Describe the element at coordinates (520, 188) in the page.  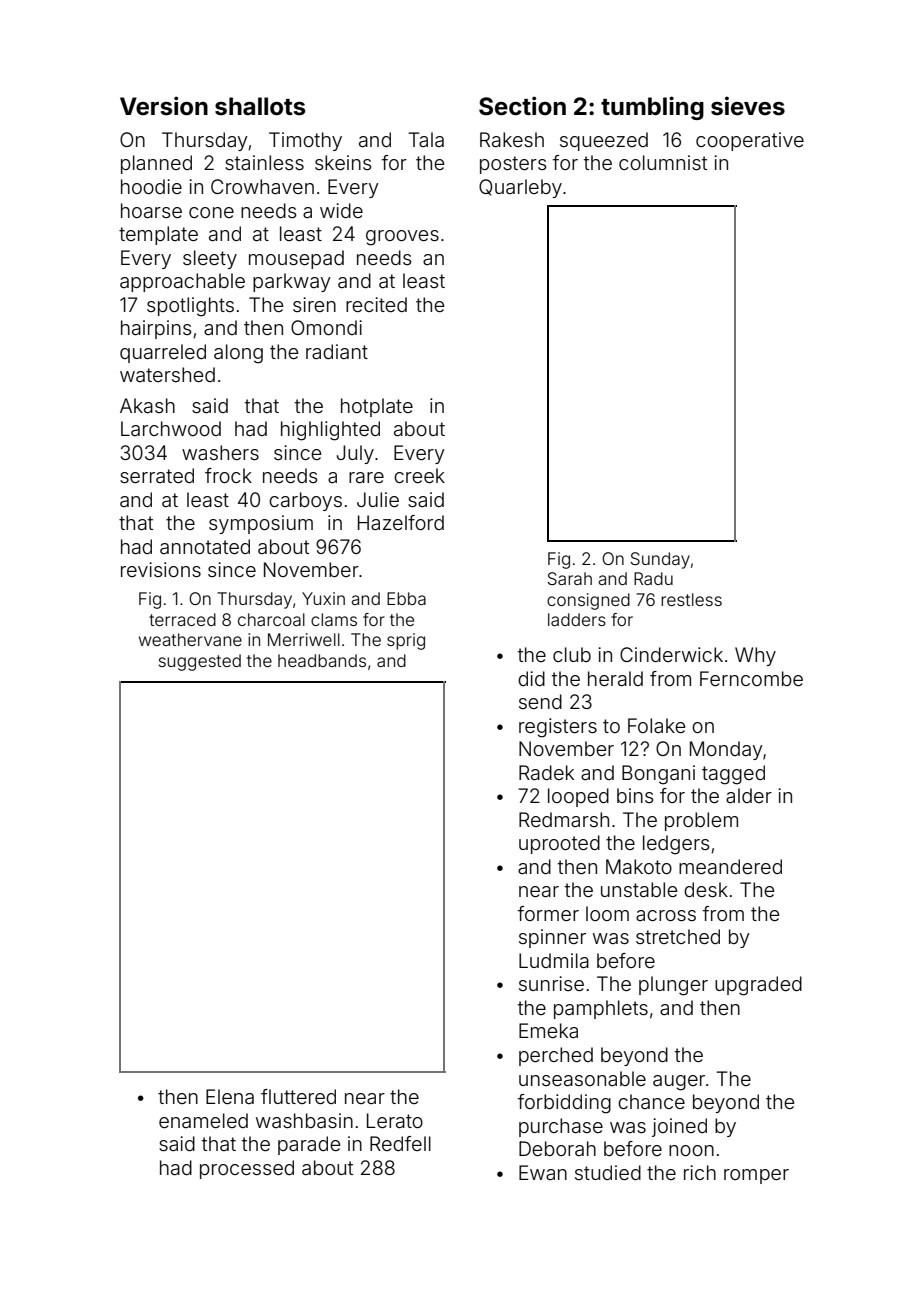
I see `Quarleby` at that location.
